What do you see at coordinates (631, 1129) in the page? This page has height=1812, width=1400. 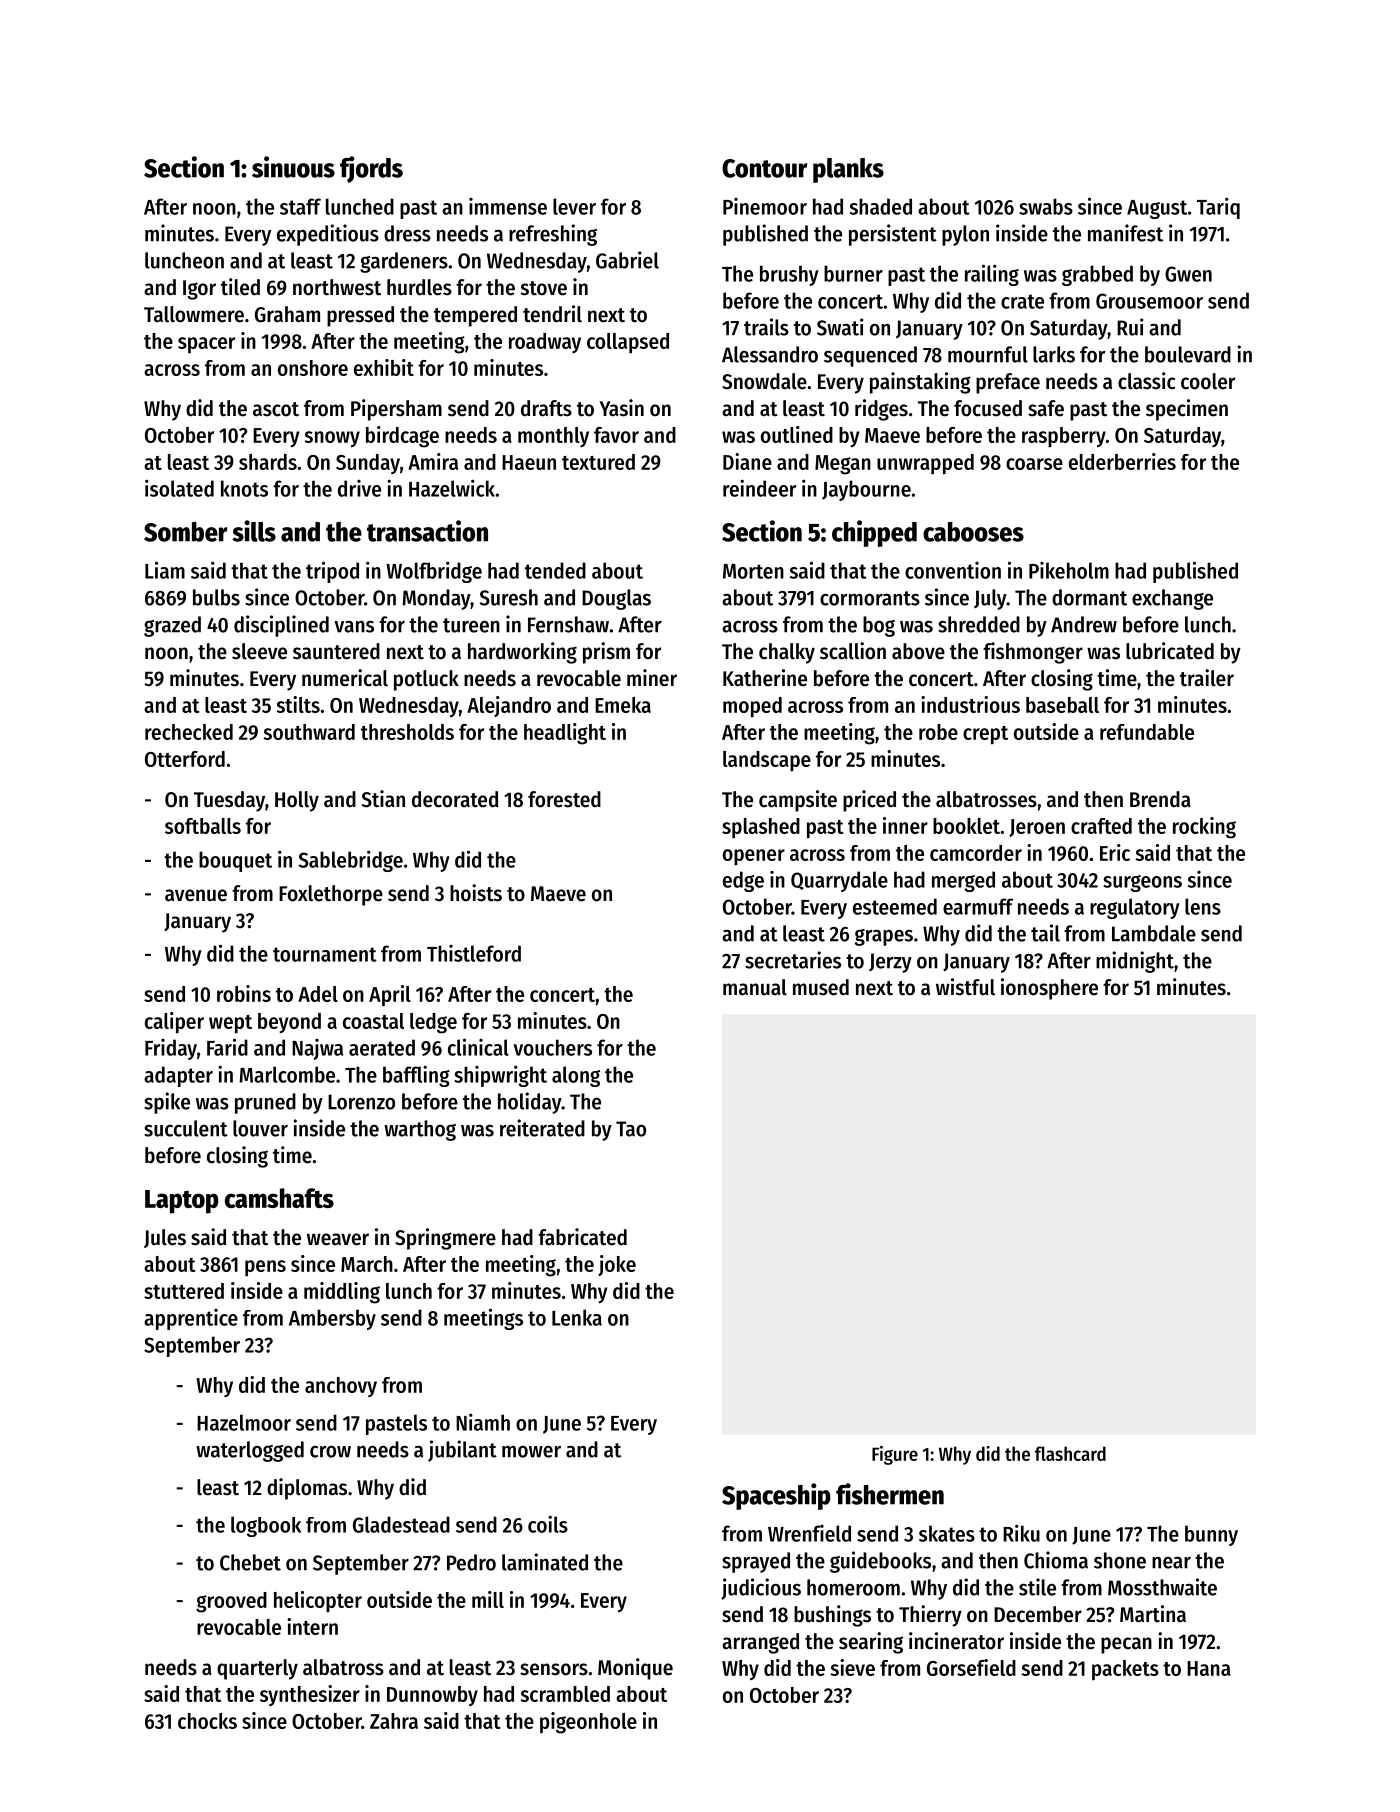 I see `Tao` at bounding box center [631, 1129].
